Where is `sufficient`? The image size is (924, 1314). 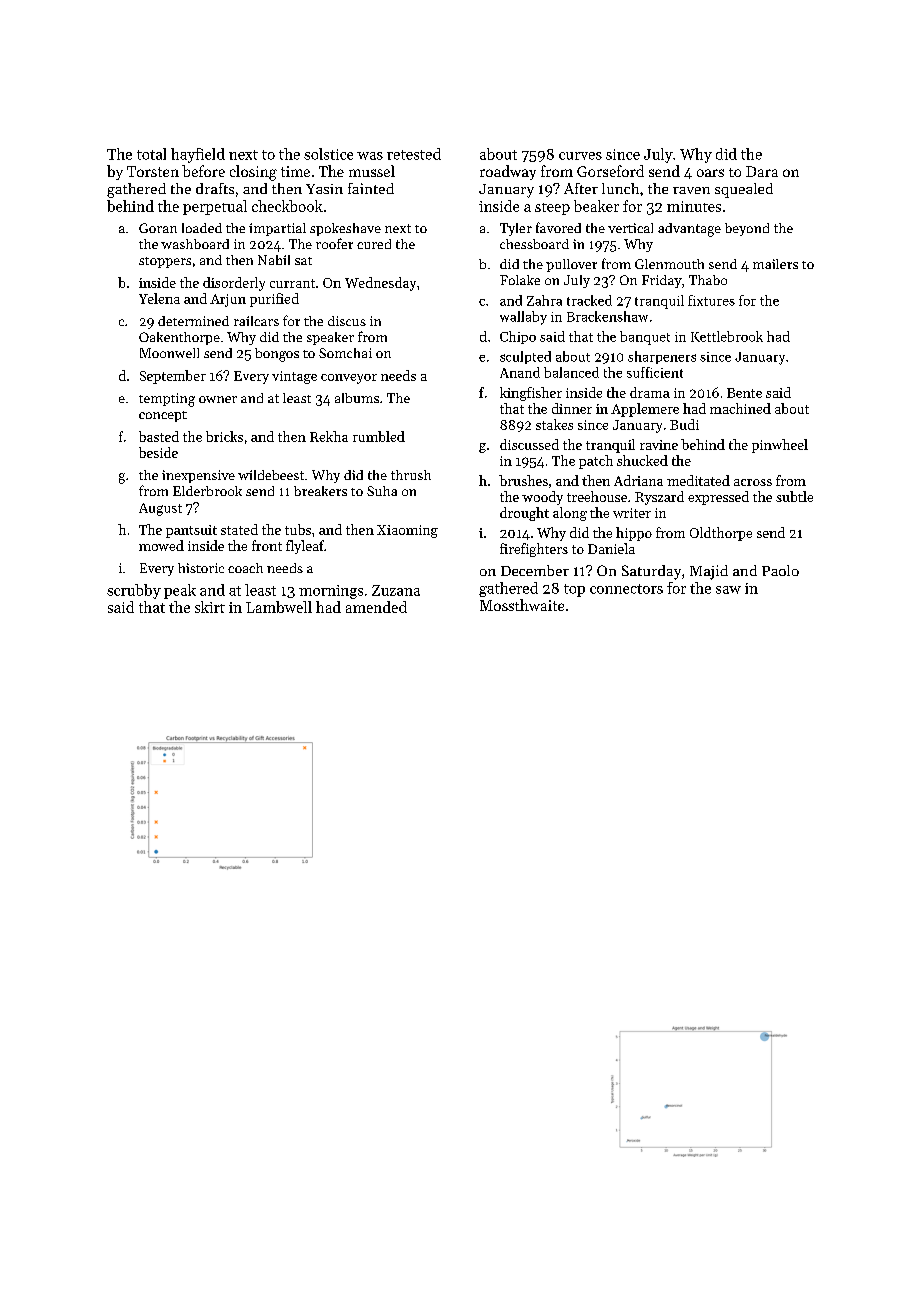 sufficient is located at coordinates (655, 372).
